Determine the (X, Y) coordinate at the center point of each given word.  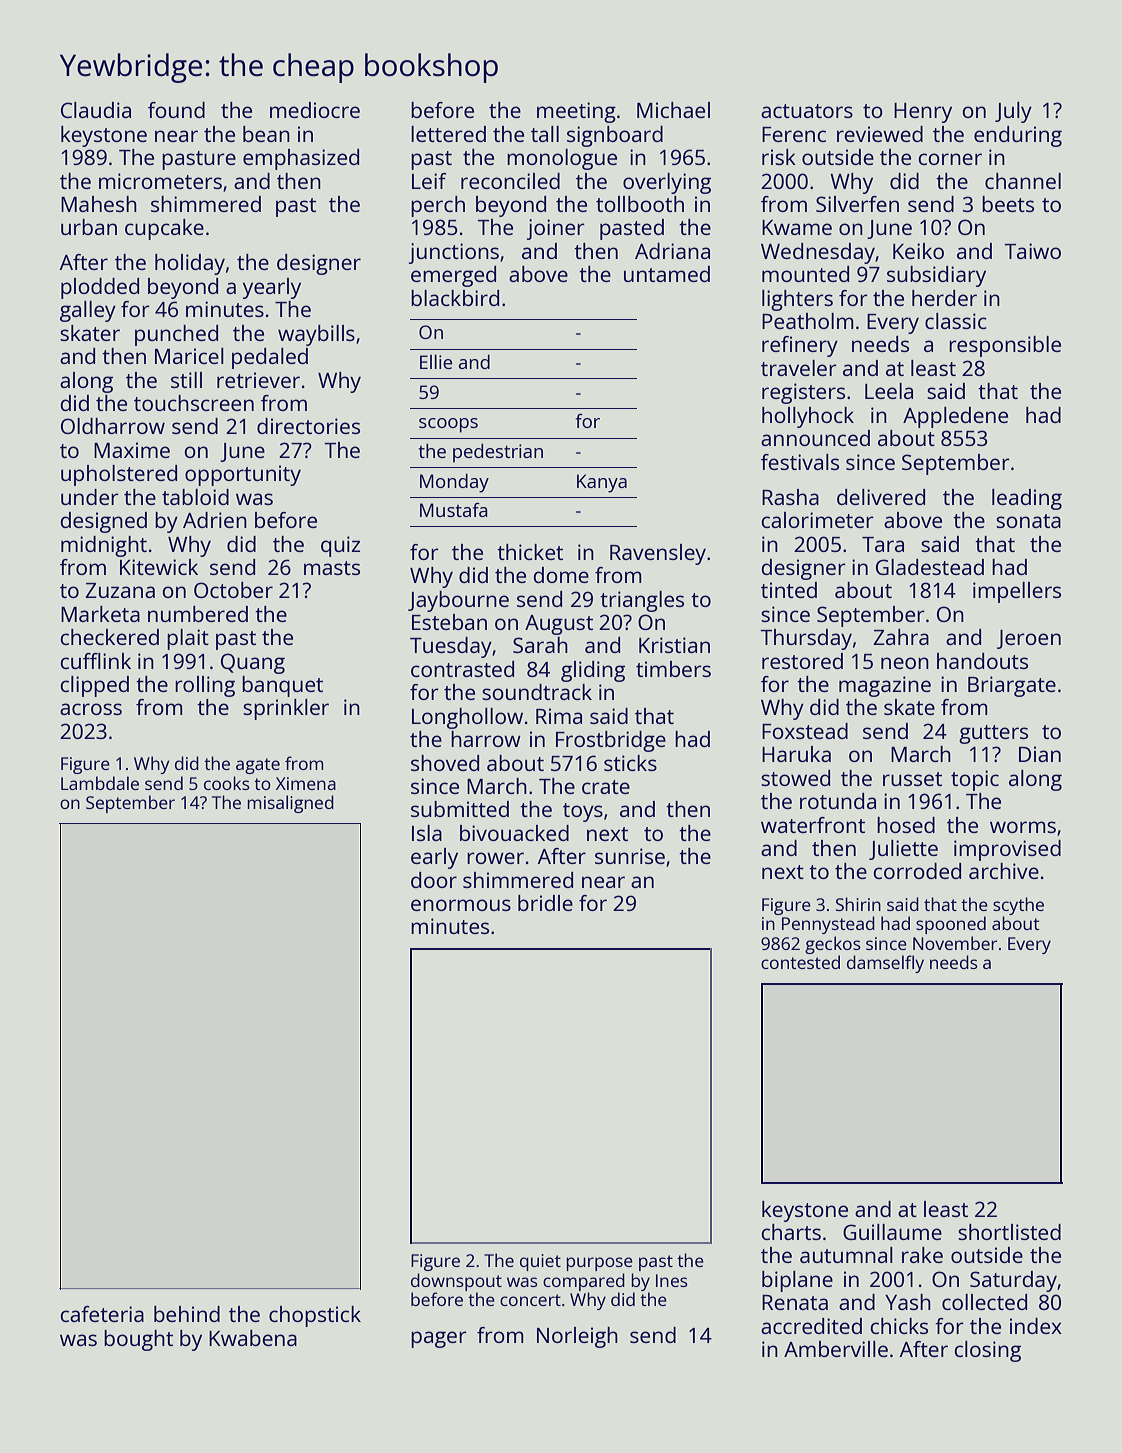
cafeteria (102, 1314)
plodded (100, 288)
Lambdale (100, 783)
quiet (540, 1262)
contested (800, 962)
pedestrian (498, 453)
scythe (1018, 906)
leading (1027, 499)
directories (308, 426)
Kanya (602, 483)
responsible (1005, 346)
